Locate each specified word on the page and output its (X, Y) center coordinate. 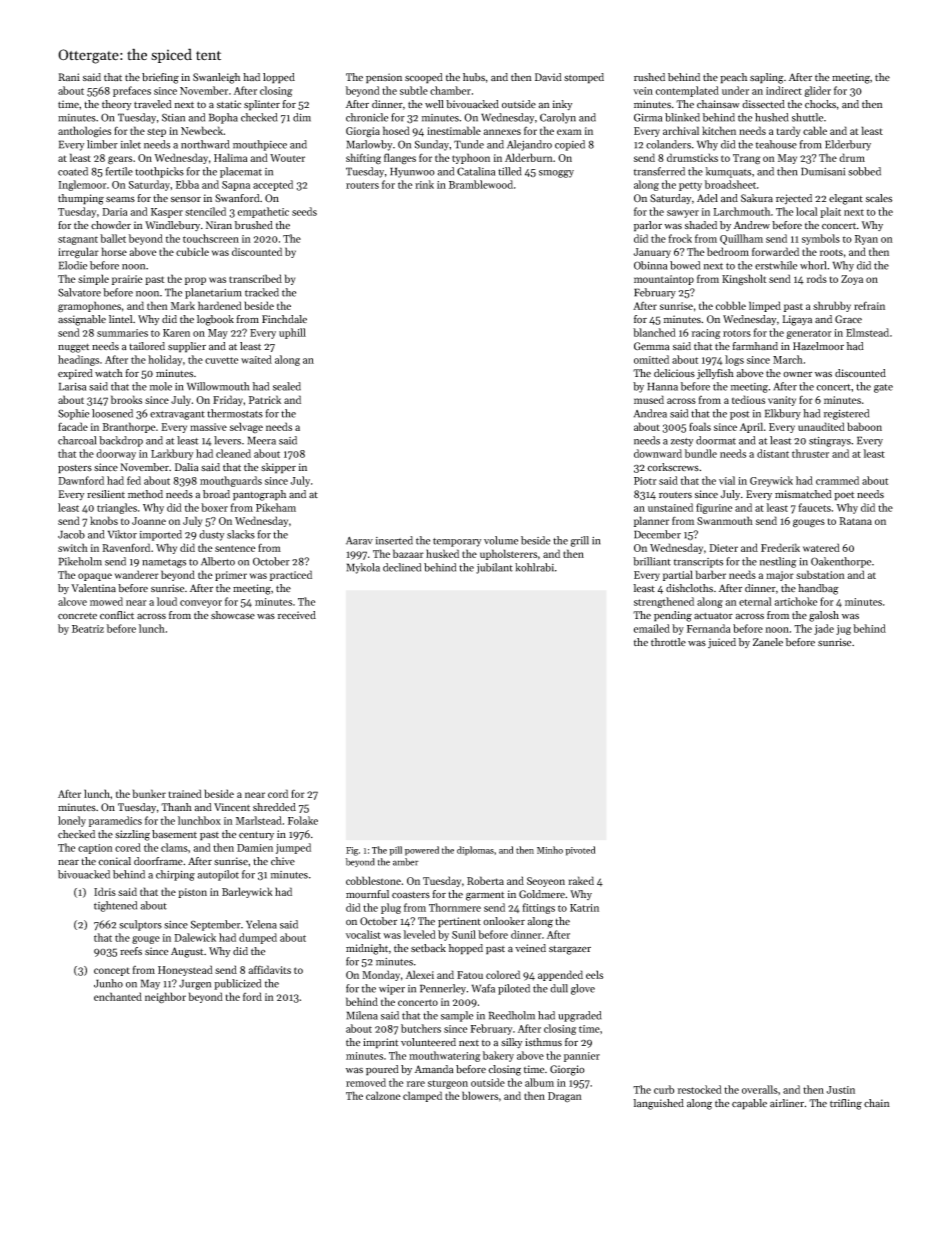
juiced (722, 643)
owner (797, 374)
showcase (233, 615)
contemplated (687, 91)
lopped (279, 78)
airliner (787, 1103)
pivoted (580, 851)
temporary (457, 542)
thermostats (235, 413)
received (297, 615)
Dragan (565, 1097)
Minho (550, 850)
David (548, 77)
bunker (149, 793)
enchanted (118, 996)
